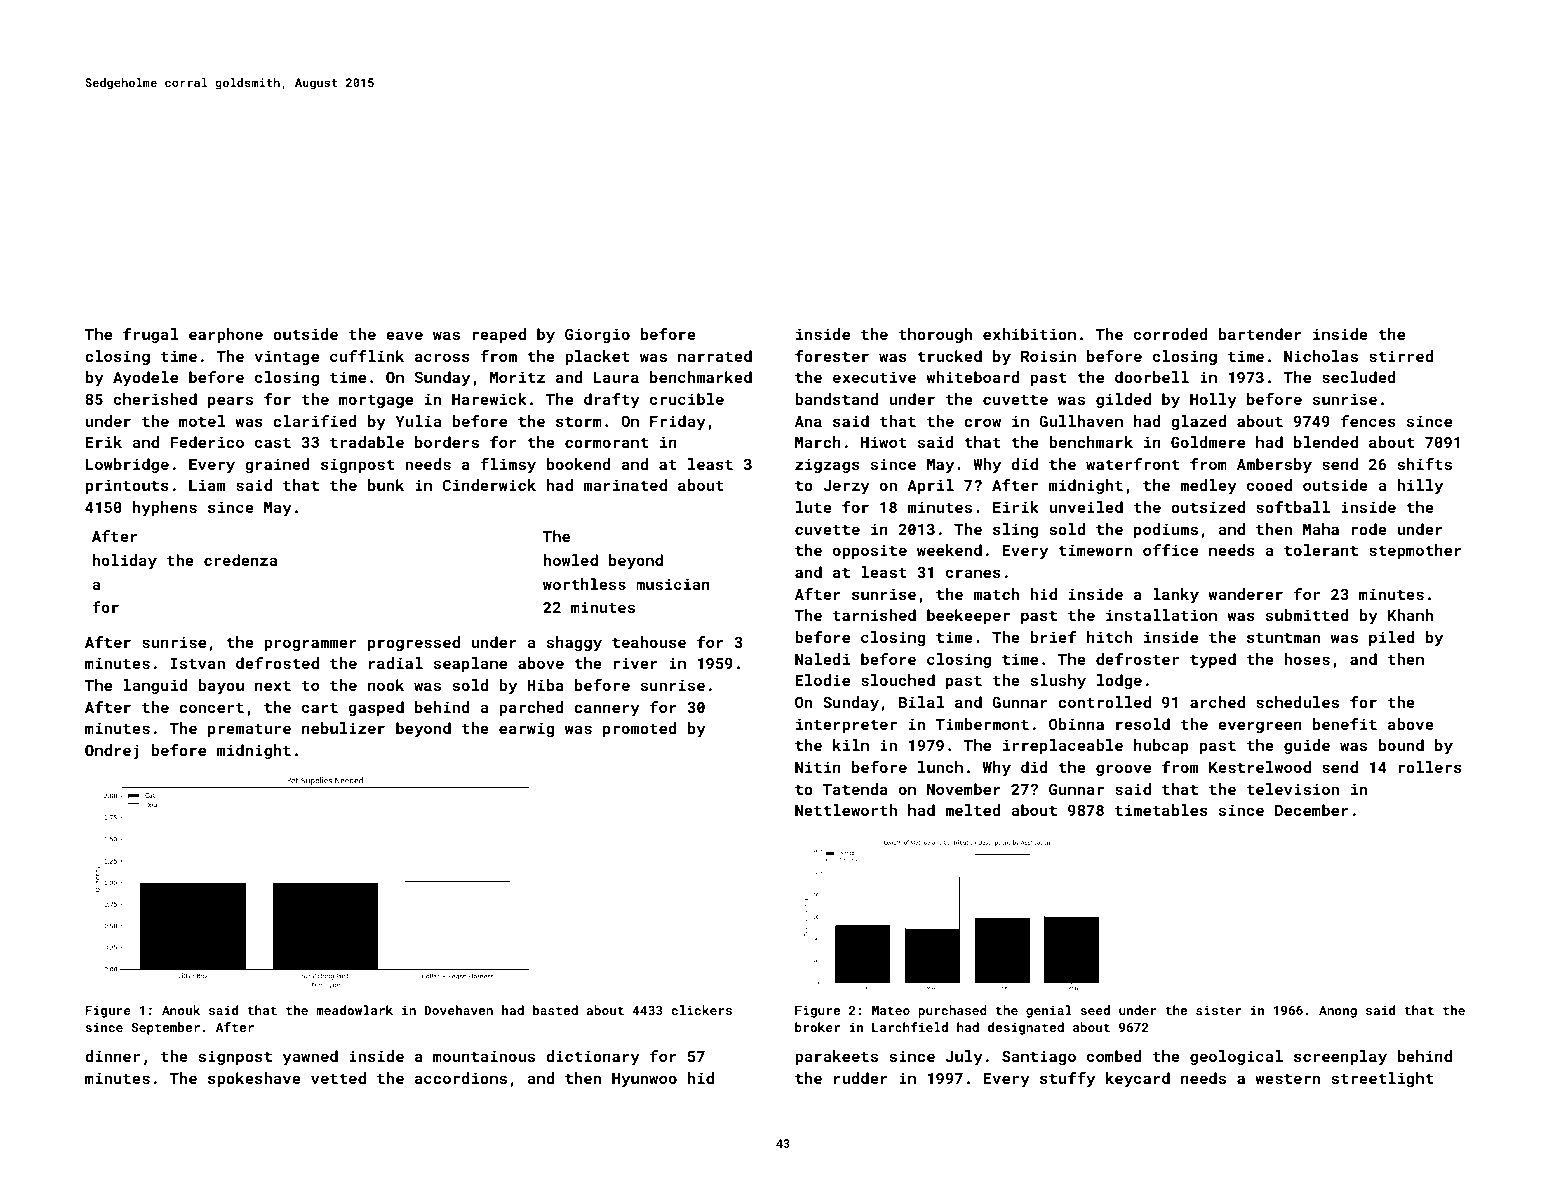 This screenshot has height=1200, width=1552. What do you see at coordinates (973, 573) in the screenshot?
I see `cranes` at bounding box center [973, 573].
